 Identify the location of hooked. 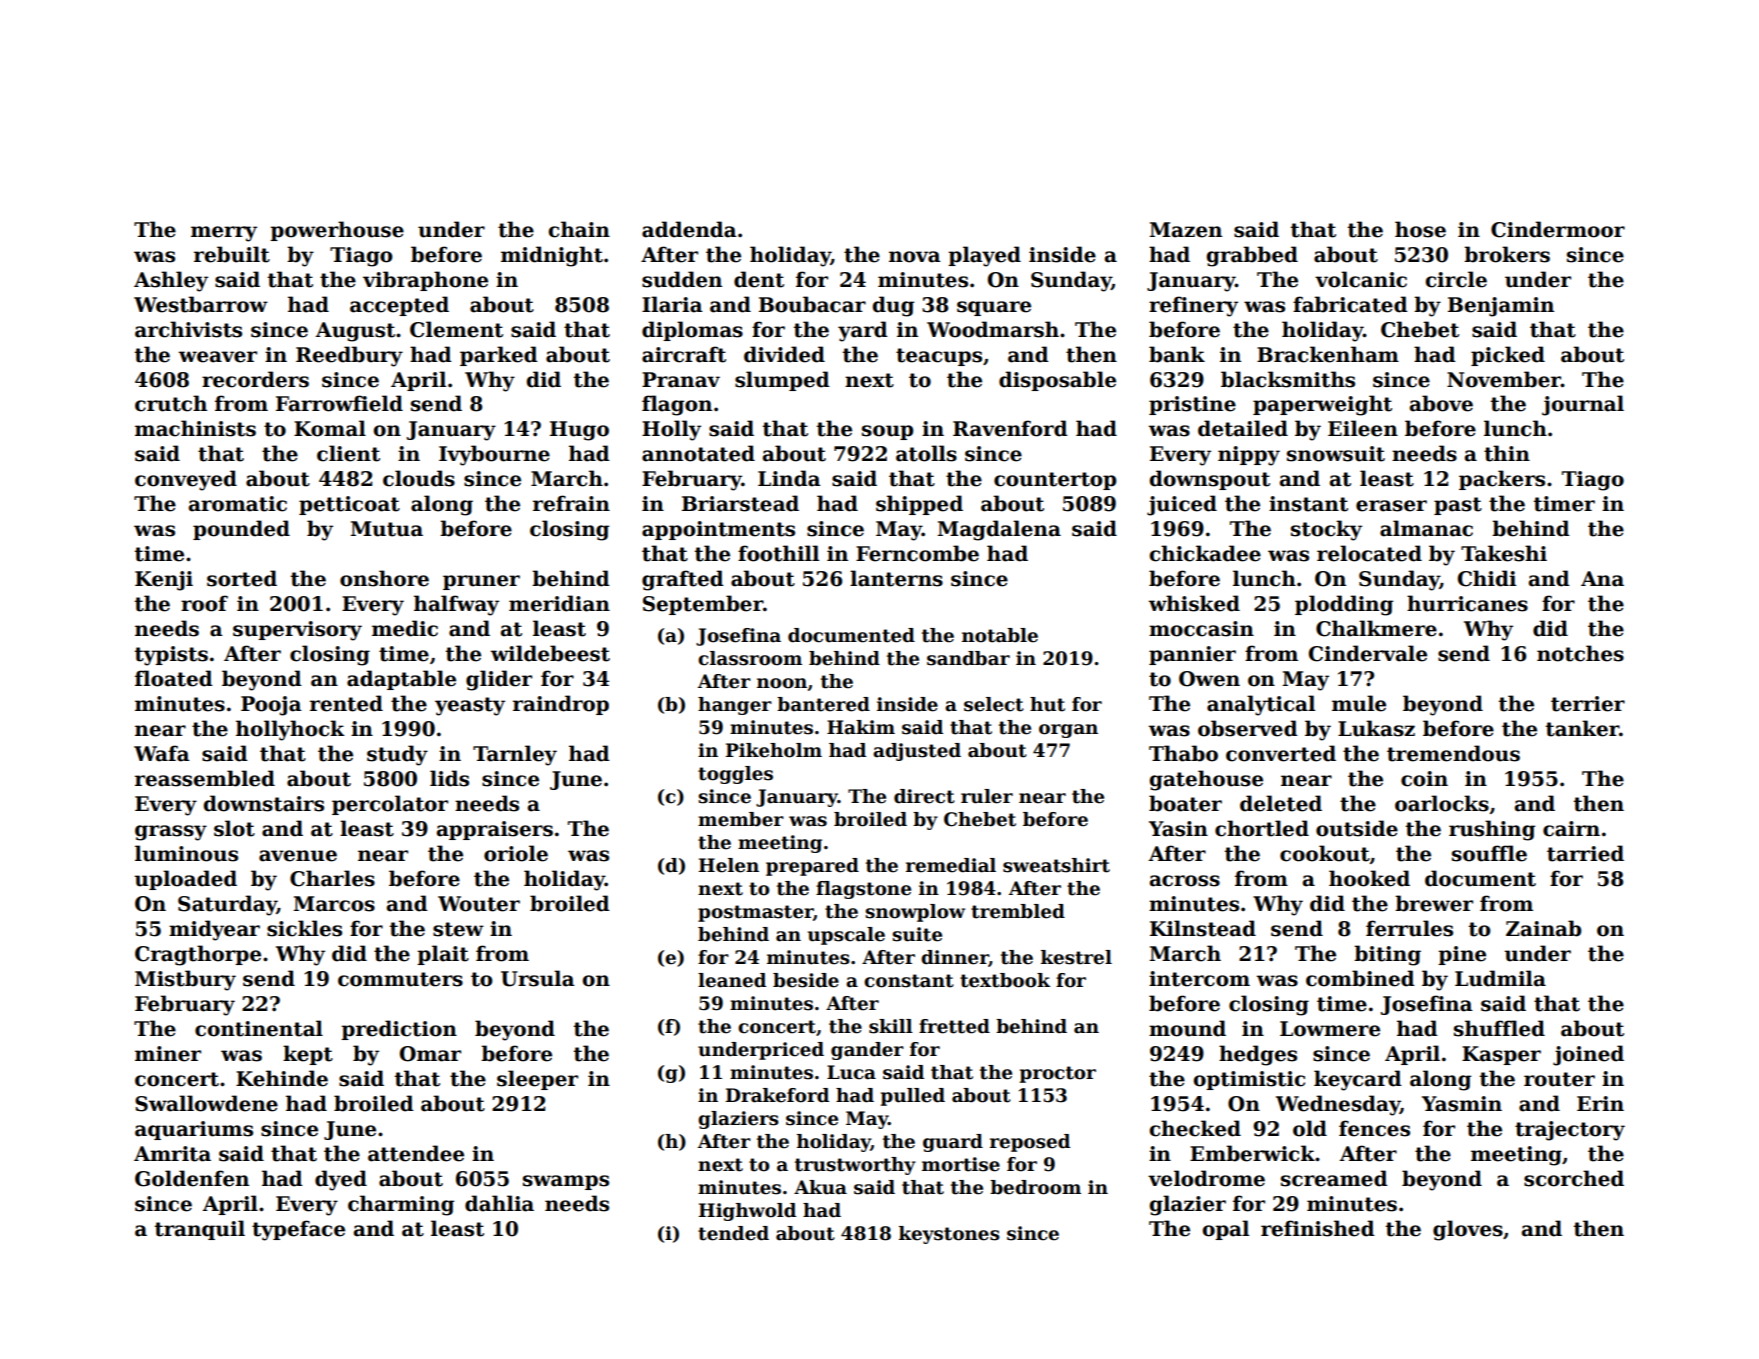
(1369, 878).
